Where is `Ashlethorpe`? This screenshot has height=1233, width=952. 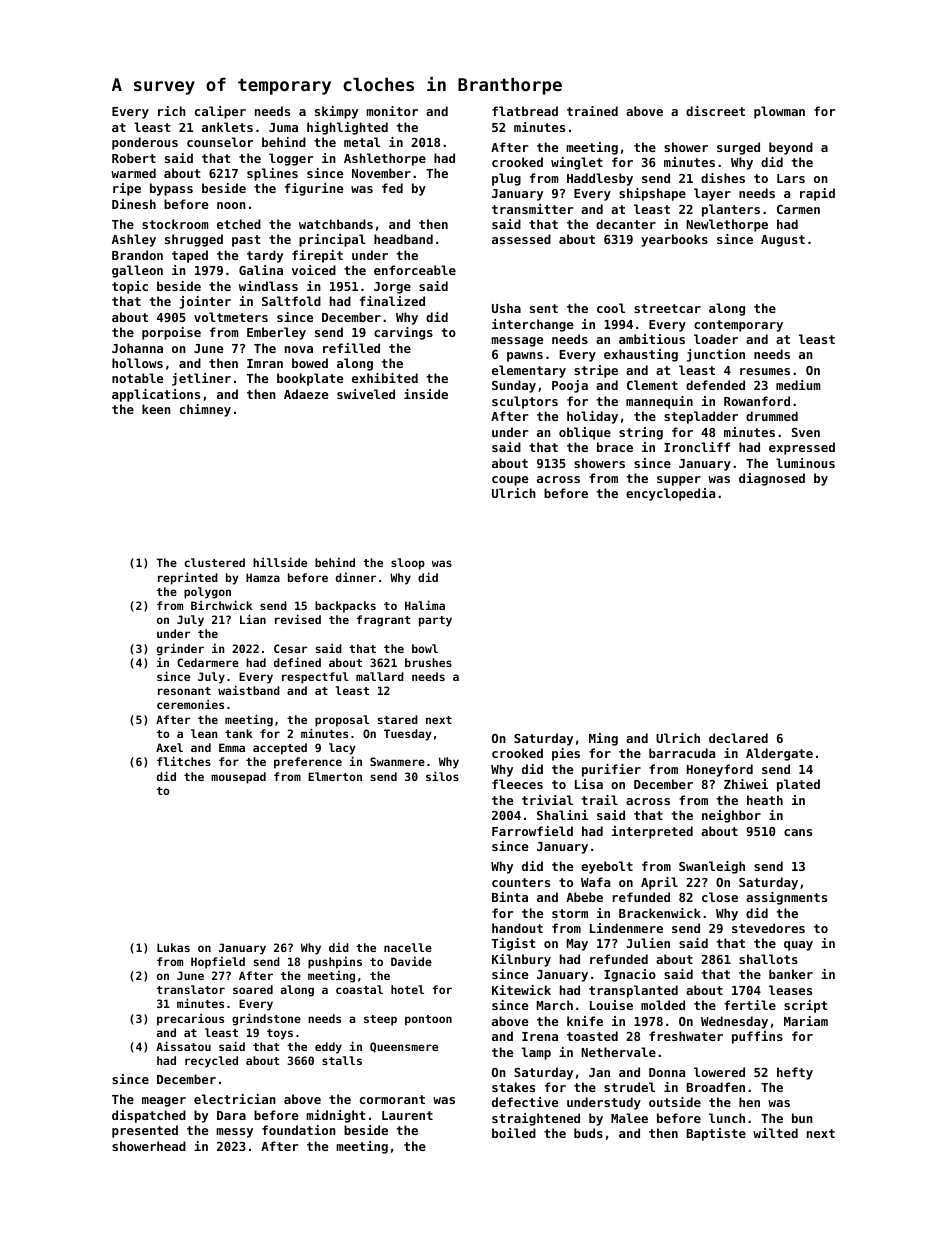
Ashlethorpe is located at coordinates (385, 159).
